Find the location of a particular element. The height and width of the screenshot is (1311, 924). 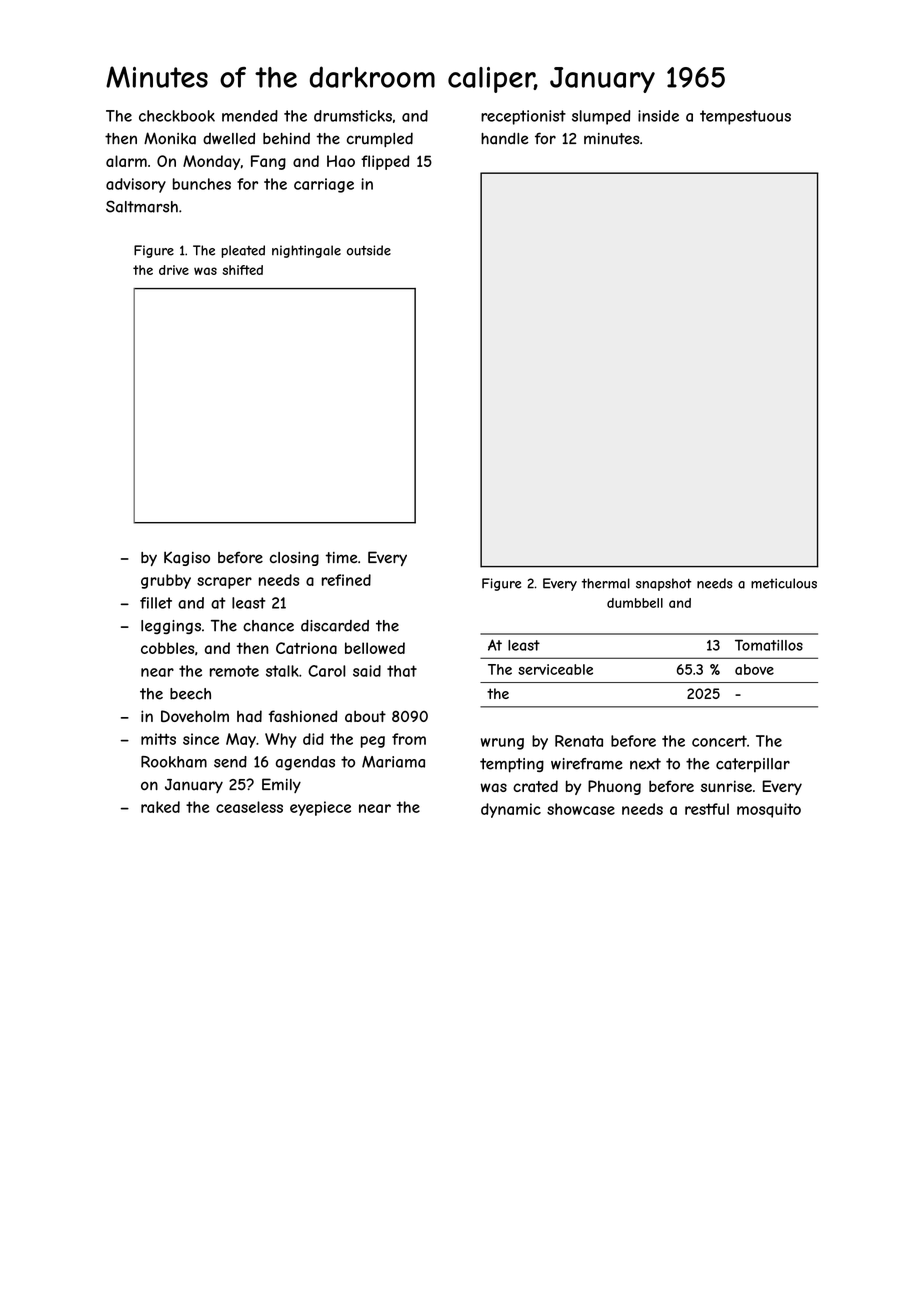

May is located at coordinates (241, 740).
